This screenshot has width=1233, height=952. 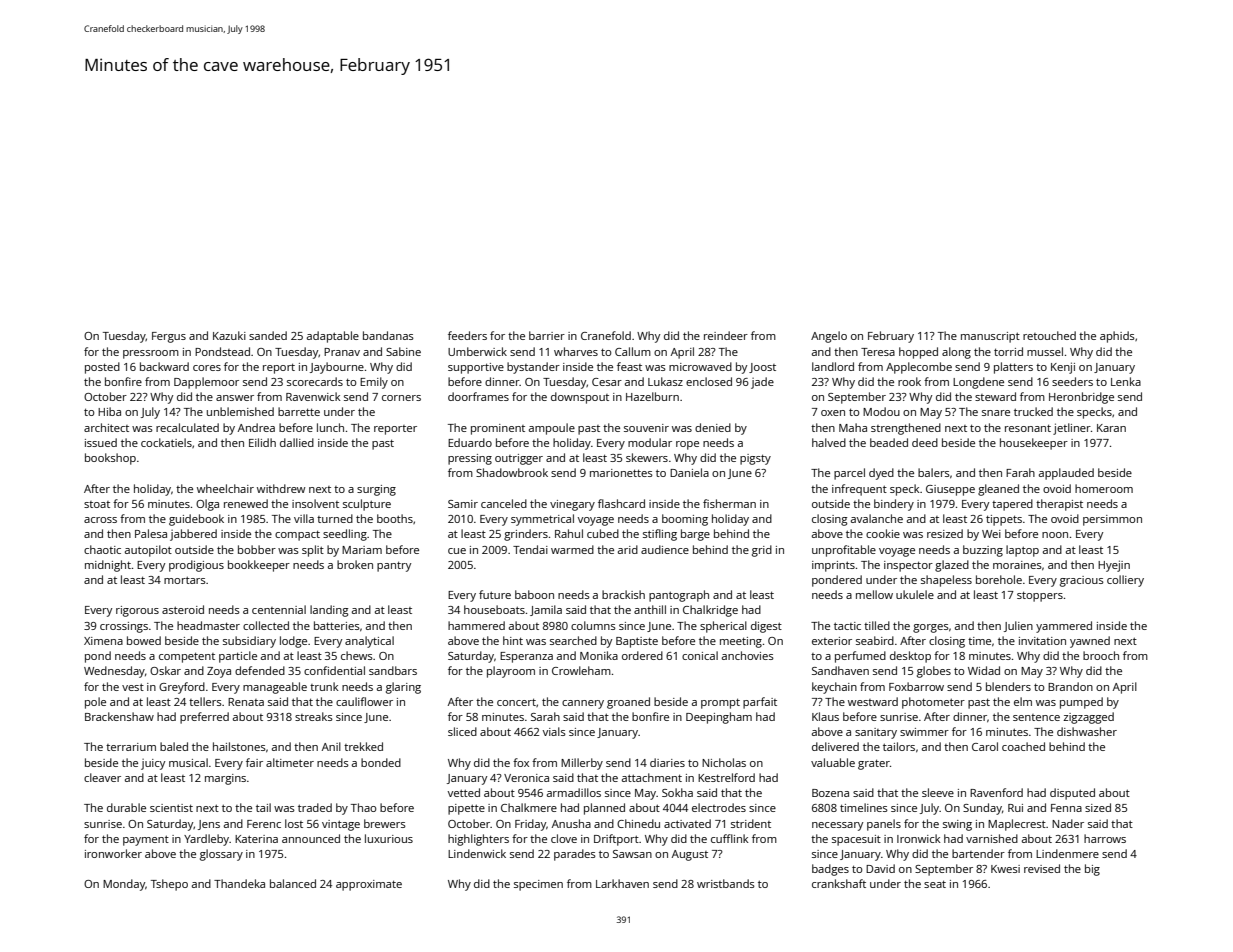 What do you see at coordinates (1018, 626) in the screenshot?
I see `Julien` at bounding box center [1018, 626].
